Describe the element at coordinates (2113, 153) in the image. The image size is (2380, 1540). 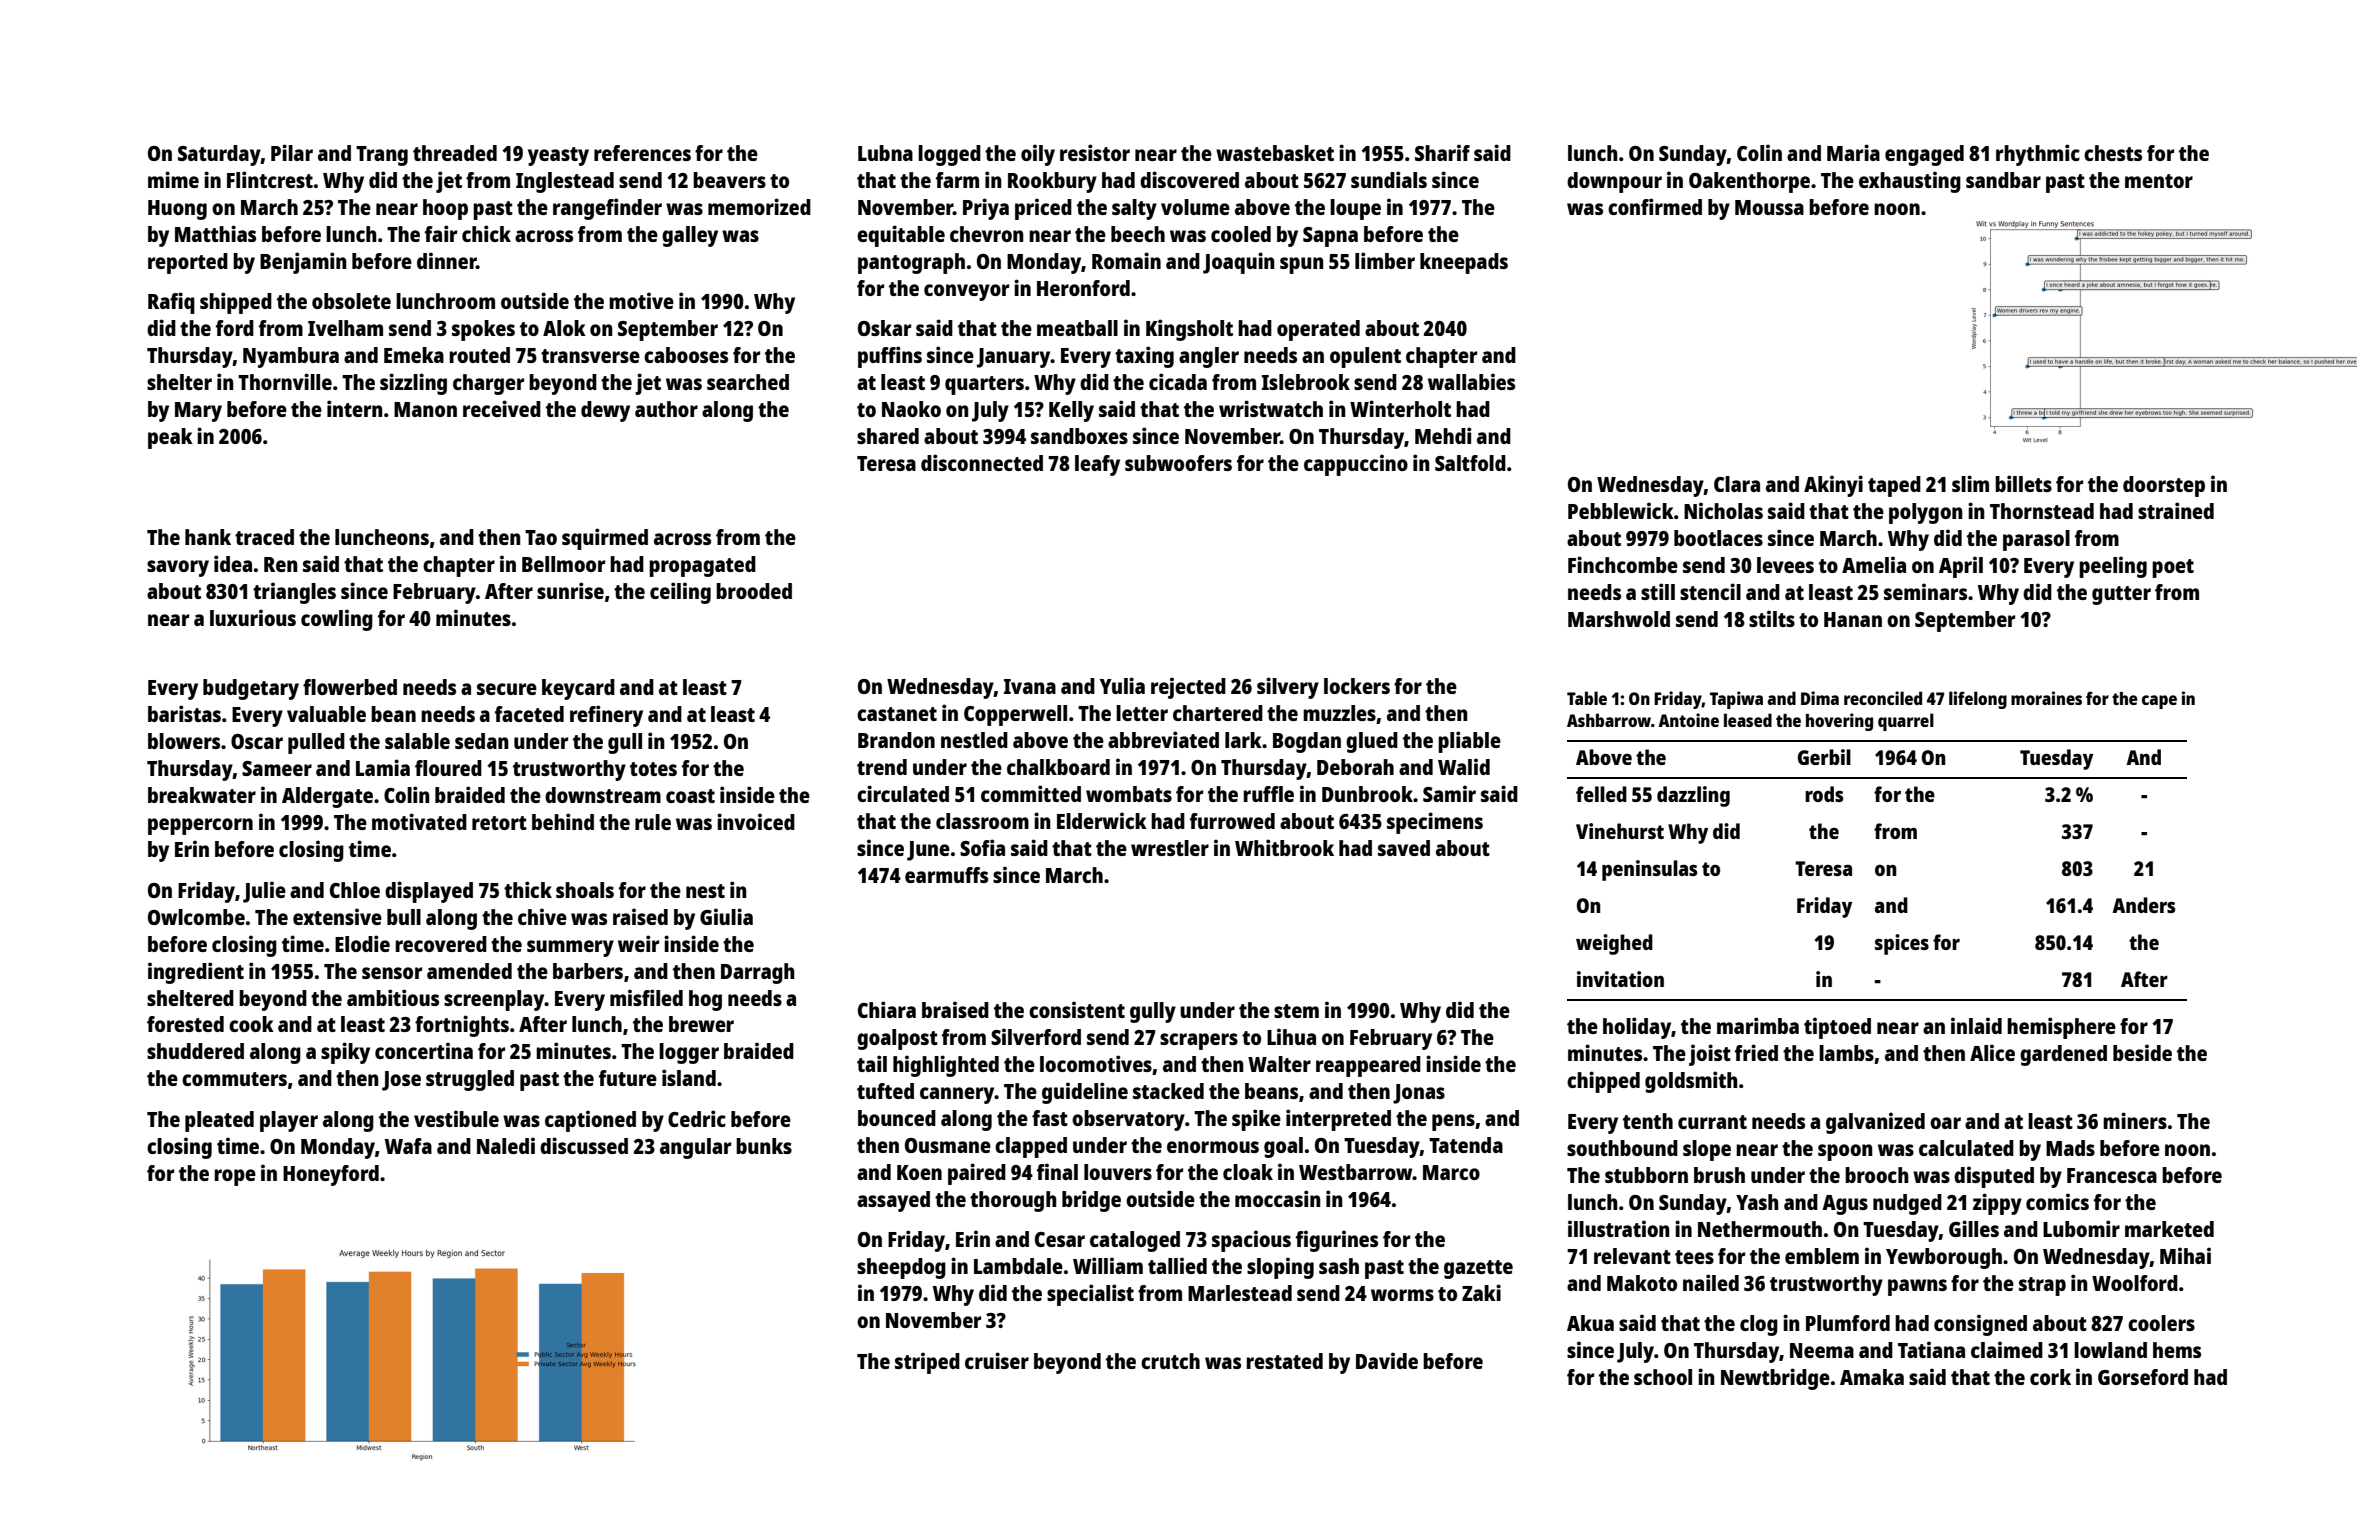
I see `chests` at that location.
